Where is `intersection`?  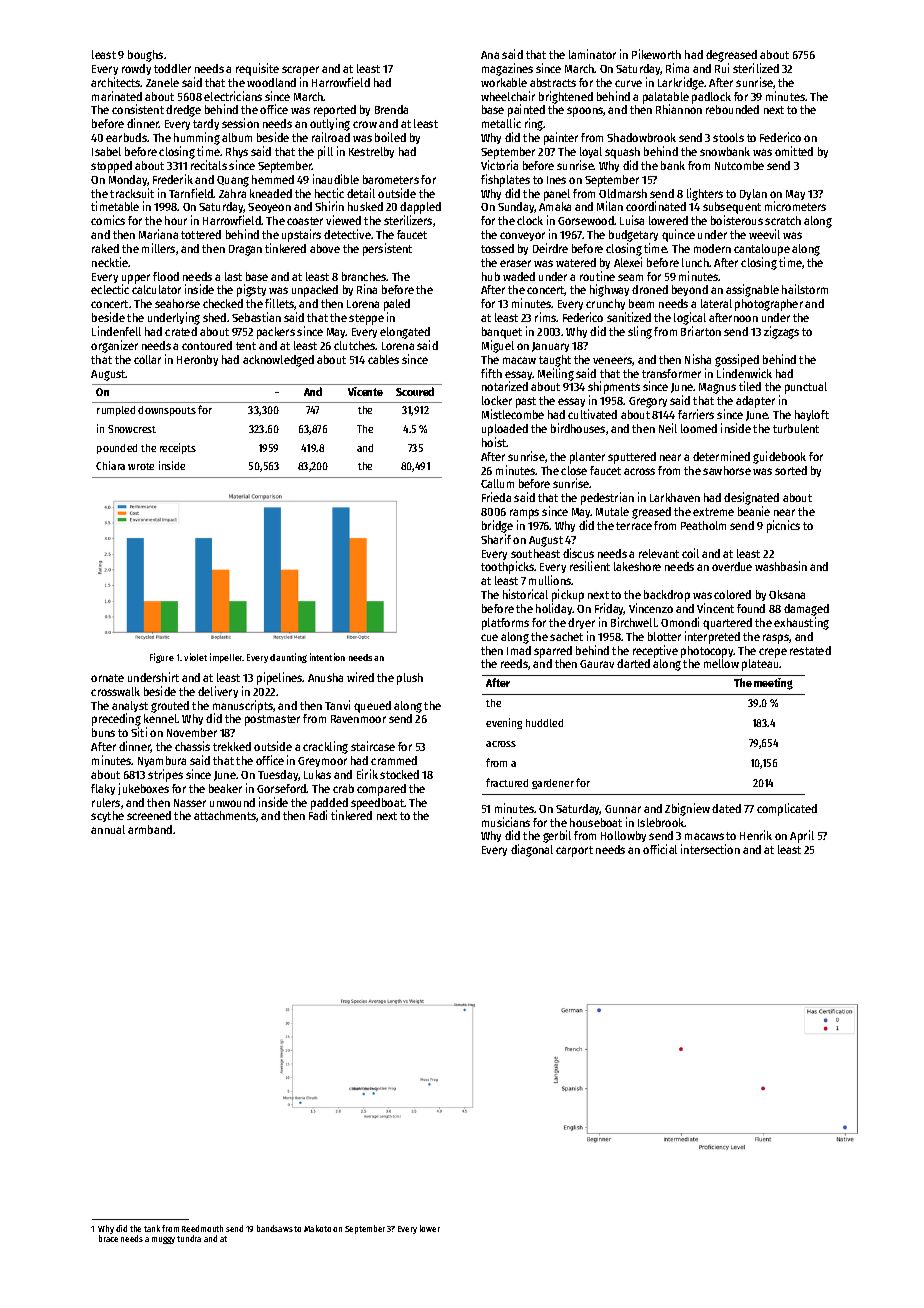 intersection is located at coordinates (710, 849).
